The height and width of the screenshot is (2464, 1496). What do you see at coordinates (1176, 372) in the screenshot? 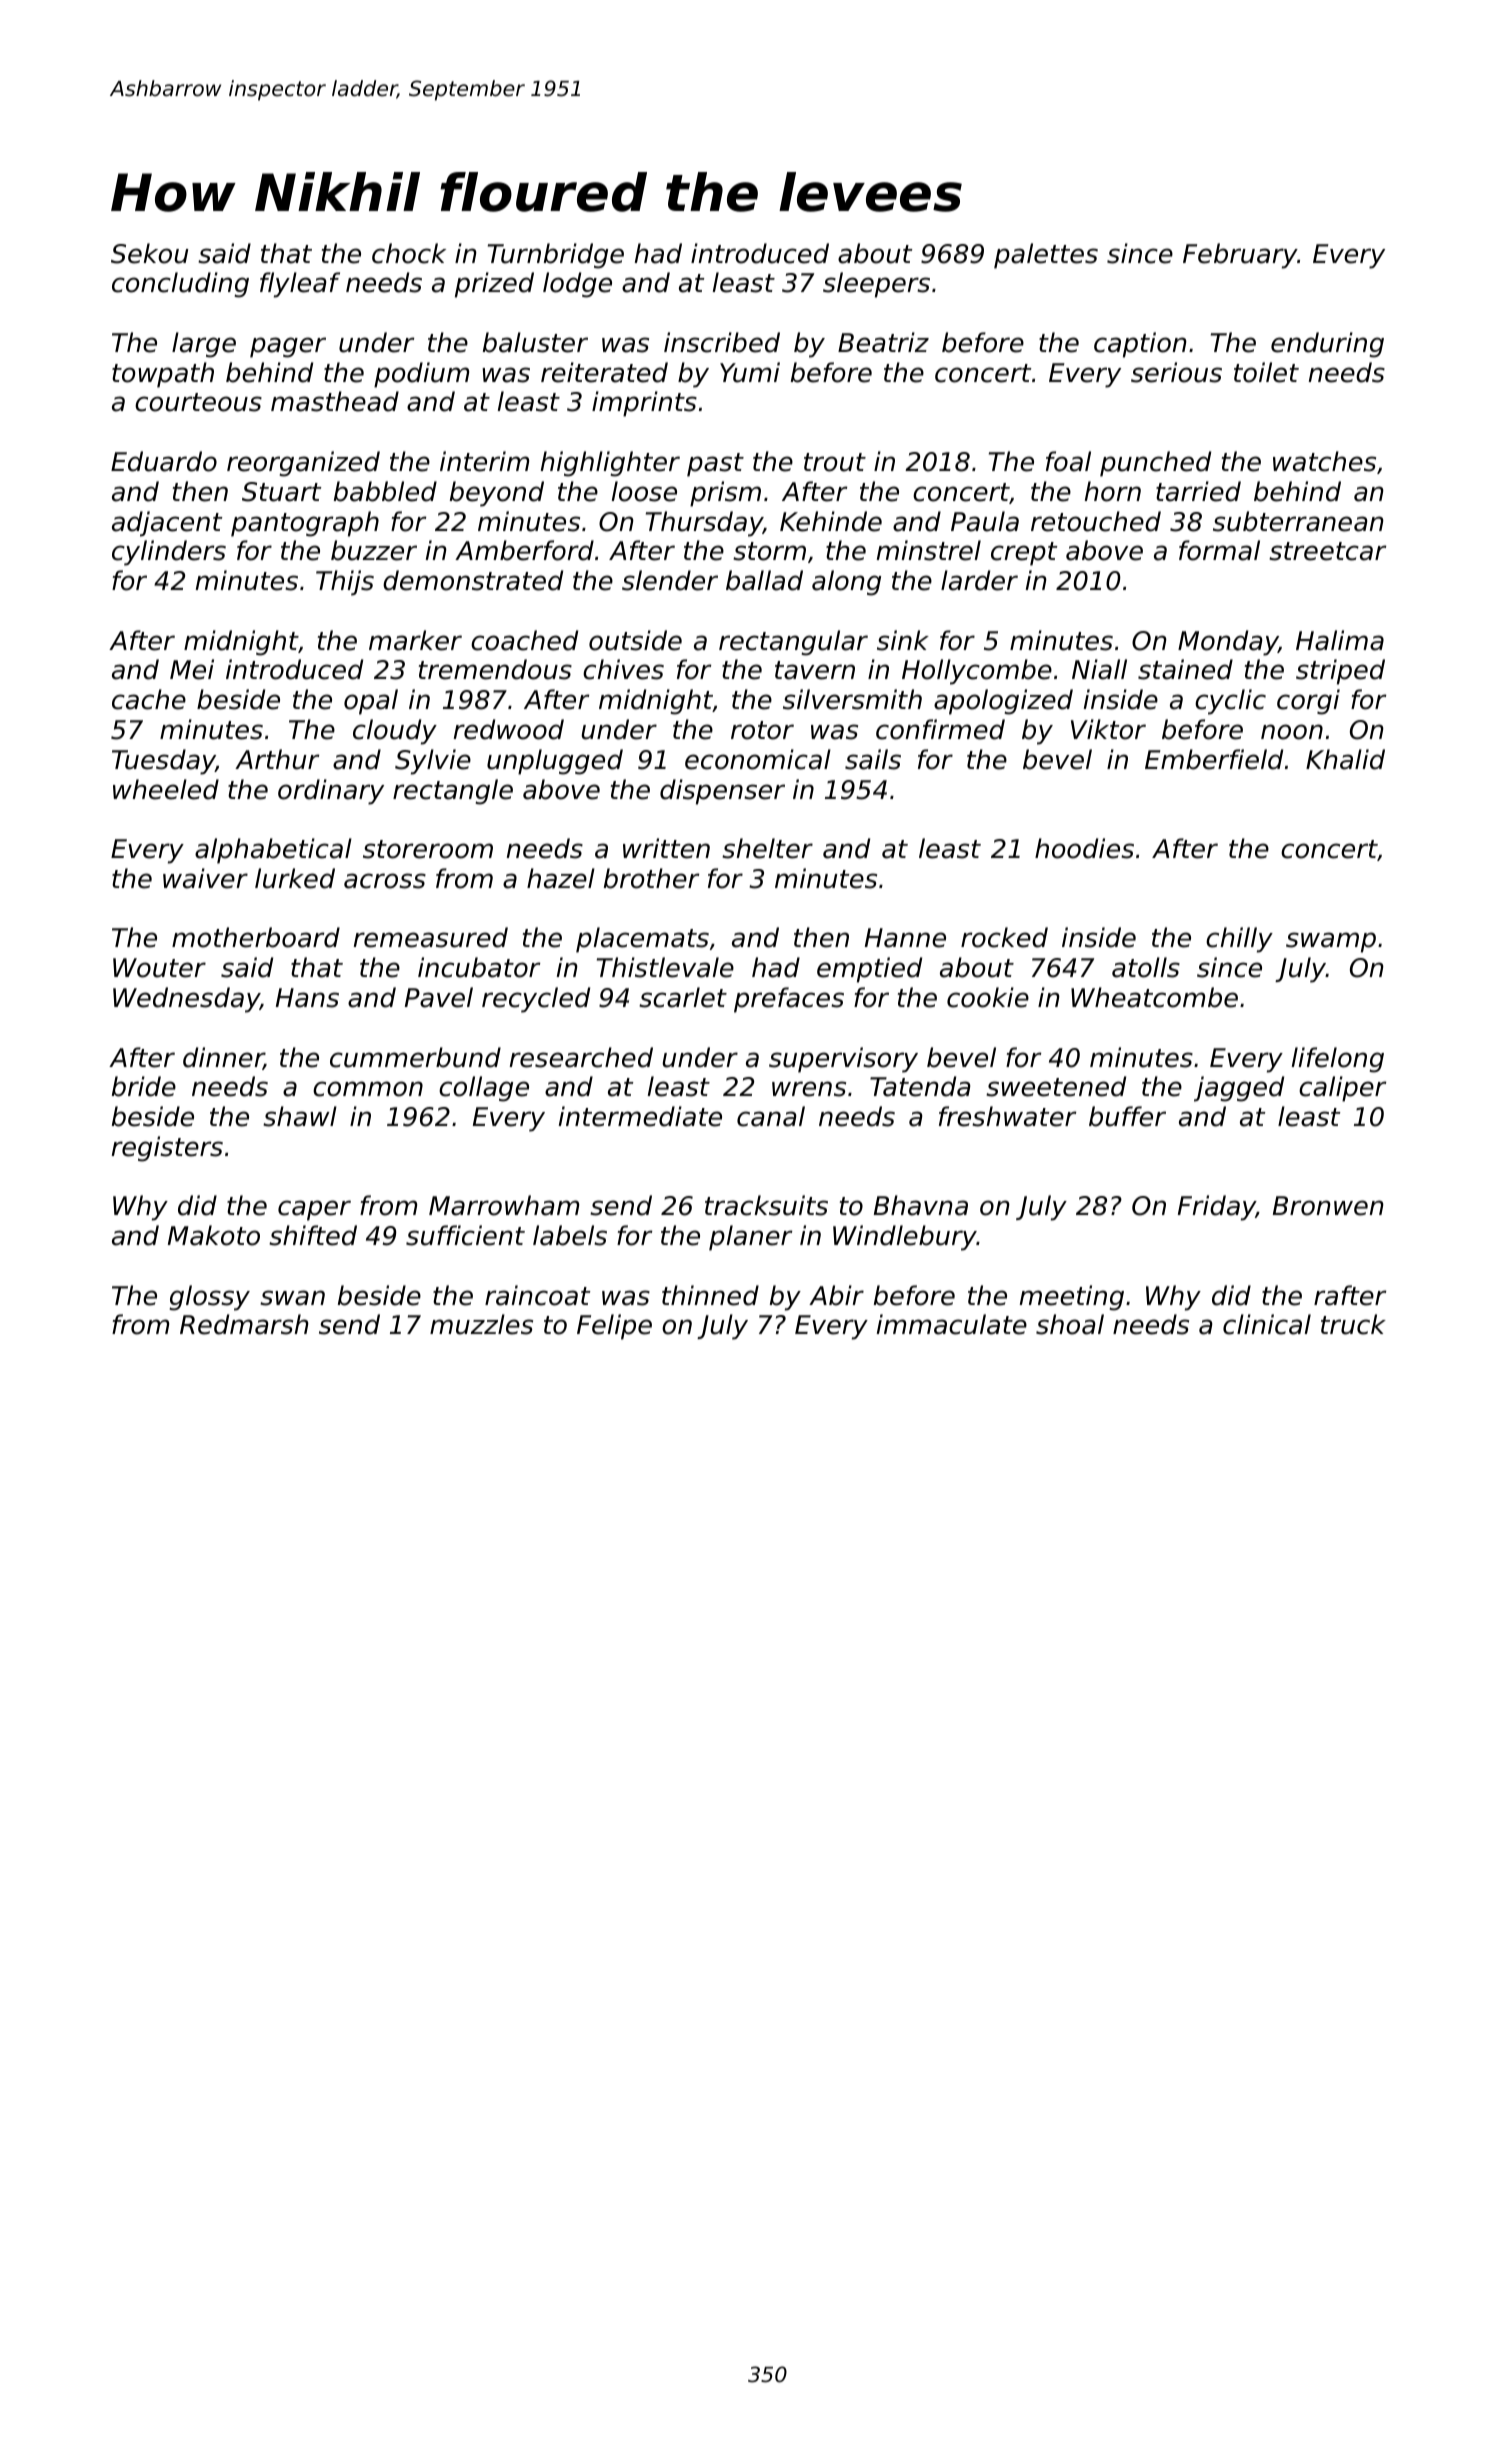
I see `serious` at bounding box center [1176, 372].
